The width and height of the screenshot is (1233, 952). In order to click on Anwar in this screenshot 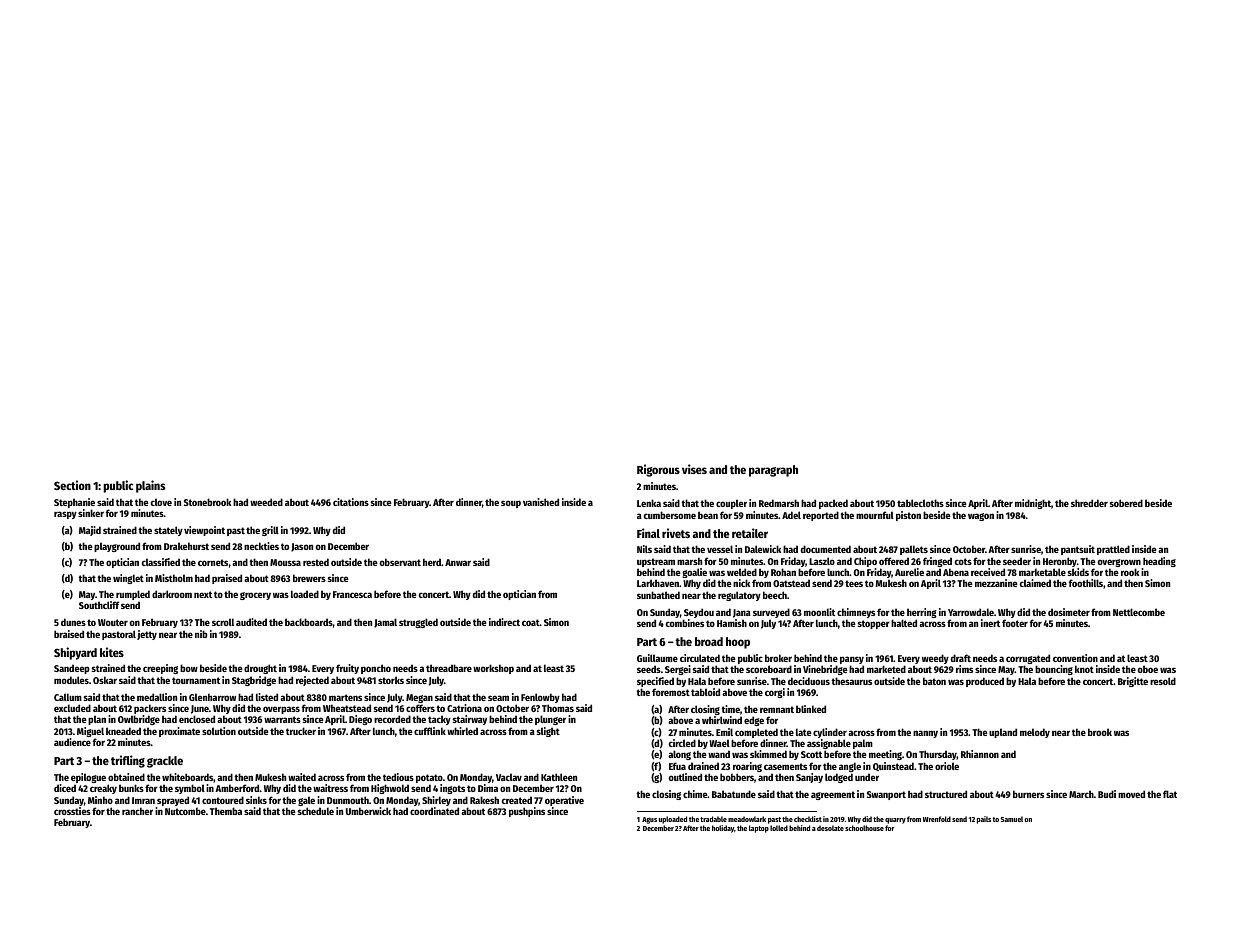, I will do `click(458, 562)`.
